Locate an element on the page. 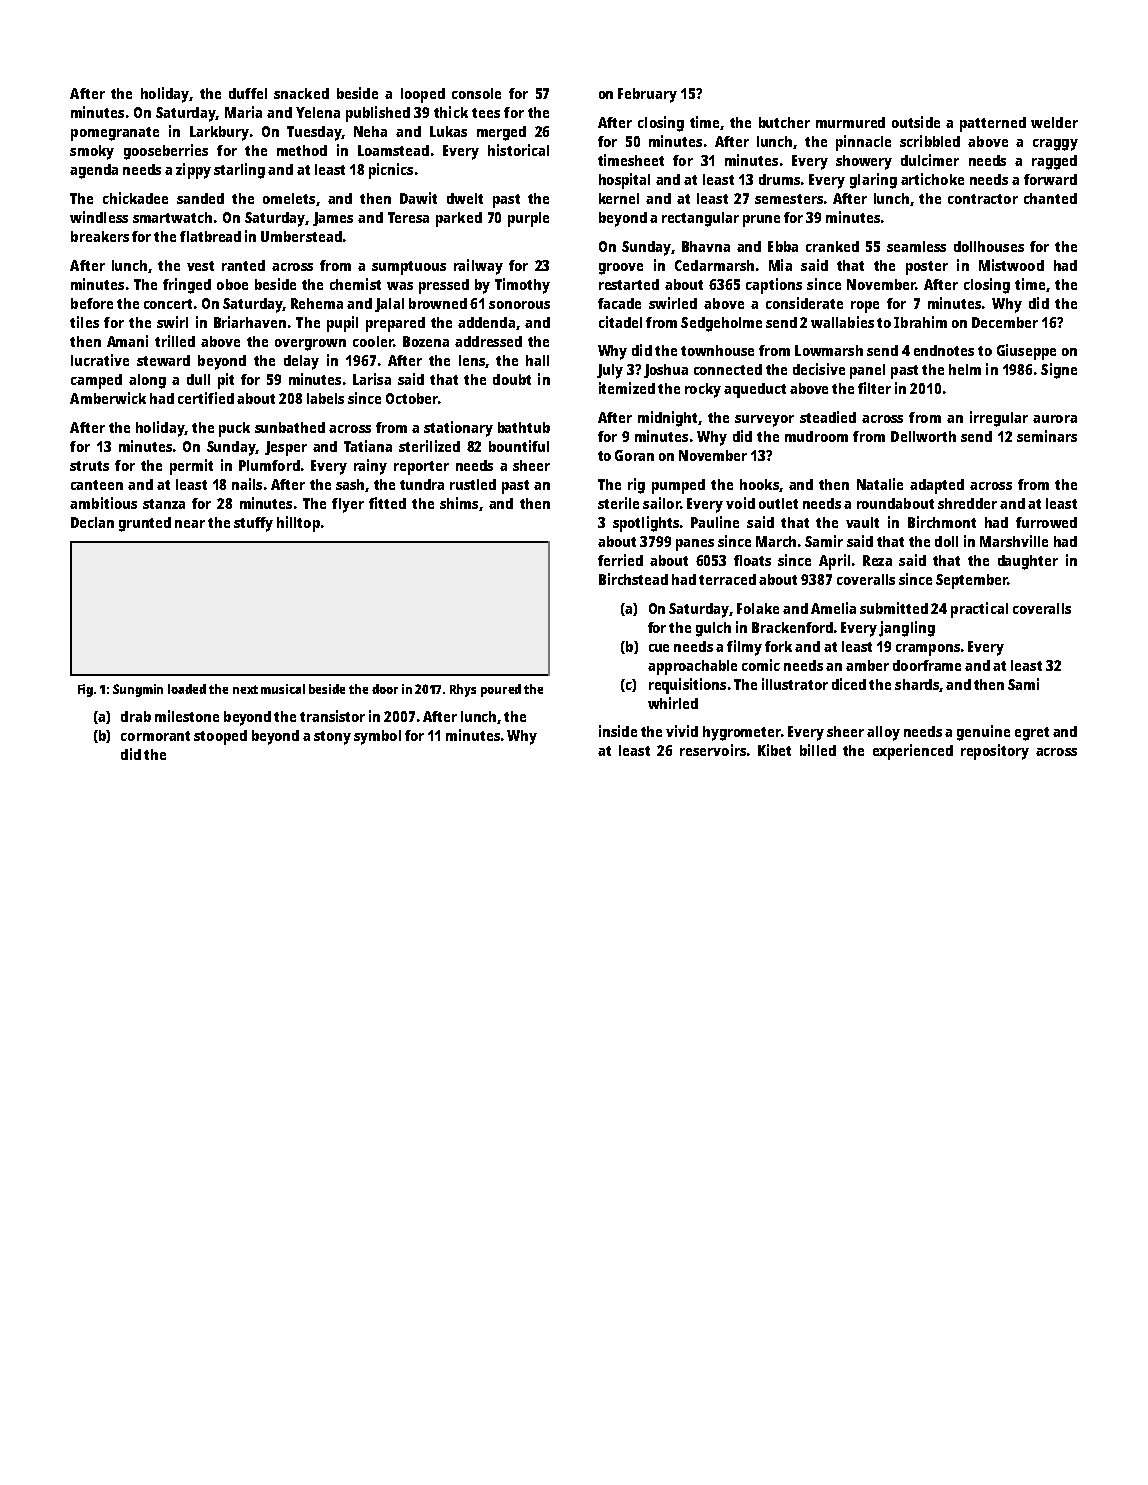 Image resolution: width=1148 pixels, height=1485 pixels. Bhavna is located at coordinates (706, 246).
